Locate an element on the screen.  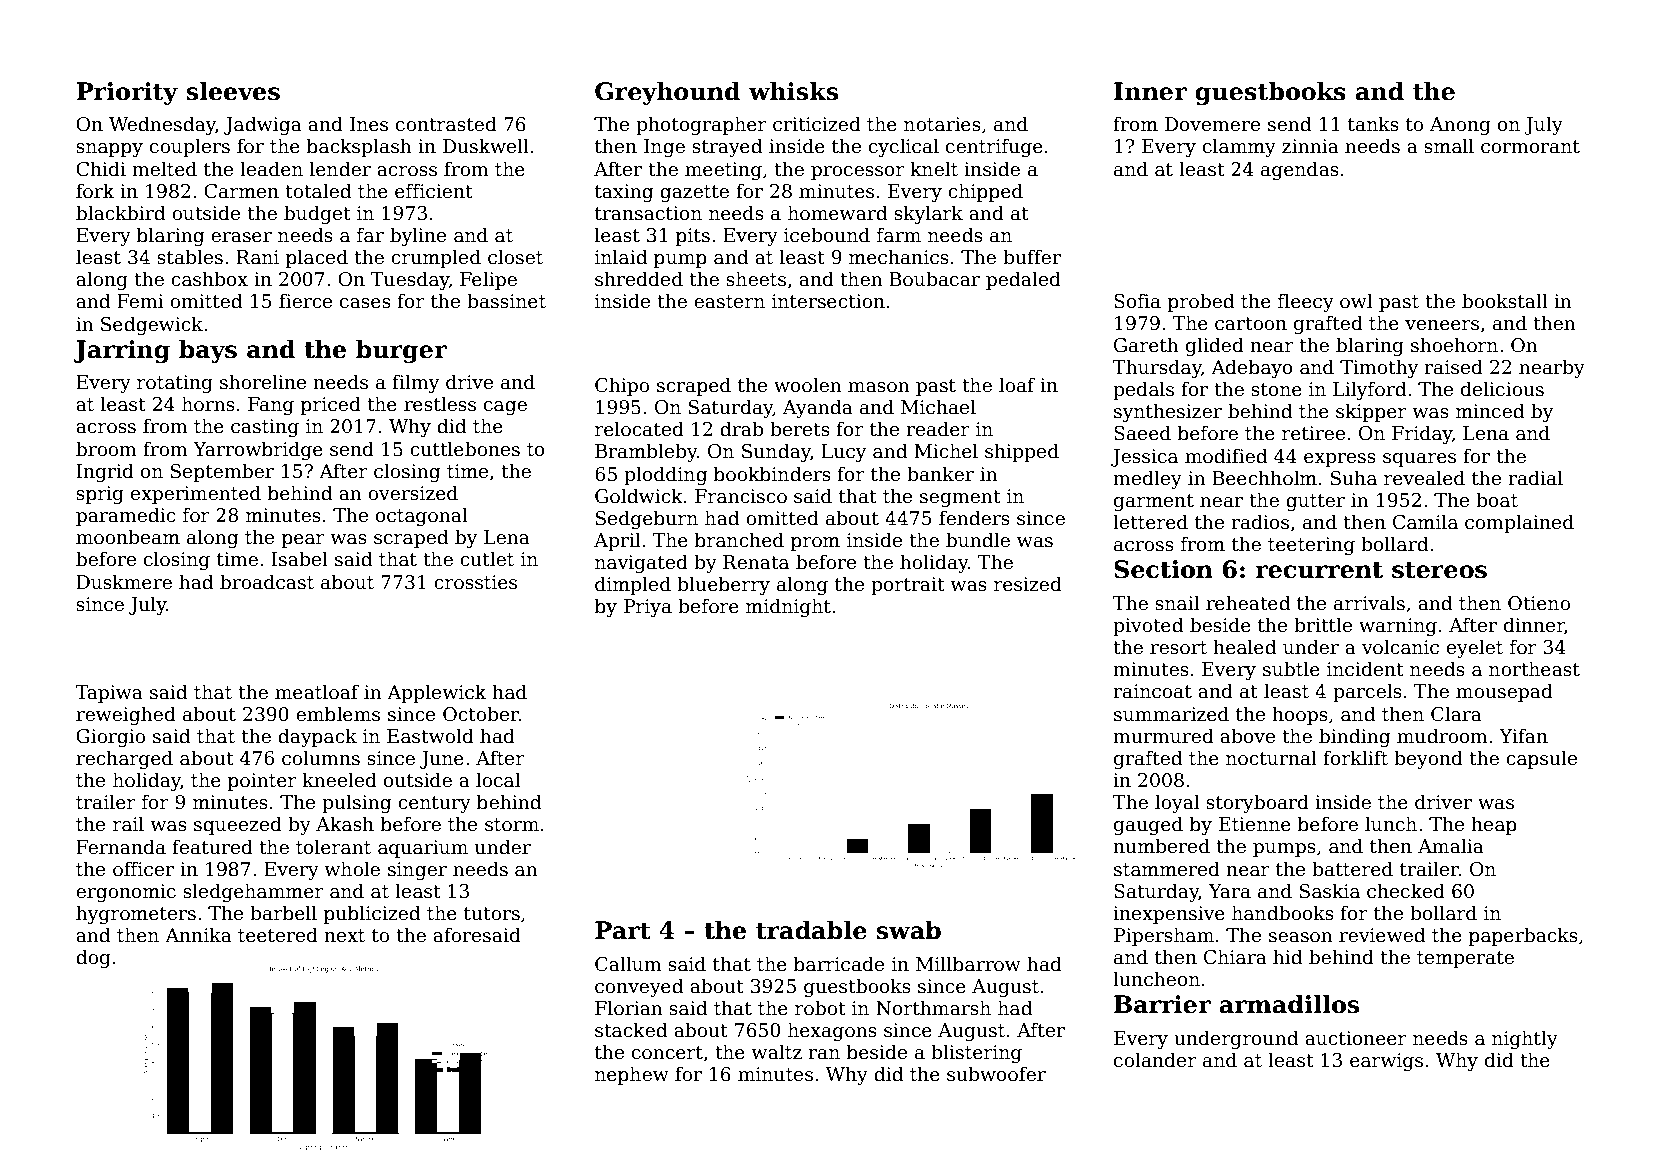
Callum is located at coordinates (628, 964).
